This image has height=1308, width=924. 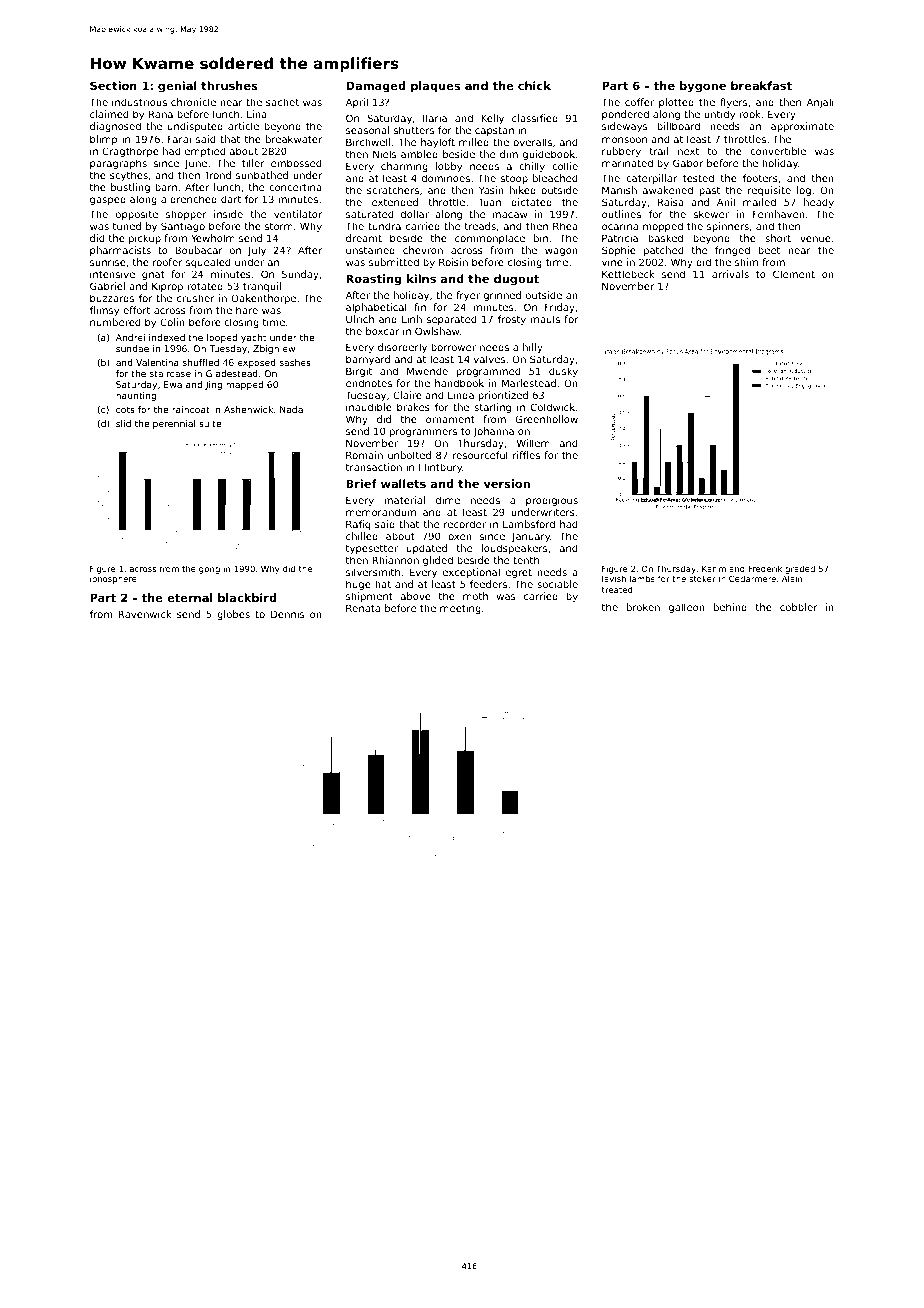 I want to click on Fernhaven, so click(x=779, y=214).
